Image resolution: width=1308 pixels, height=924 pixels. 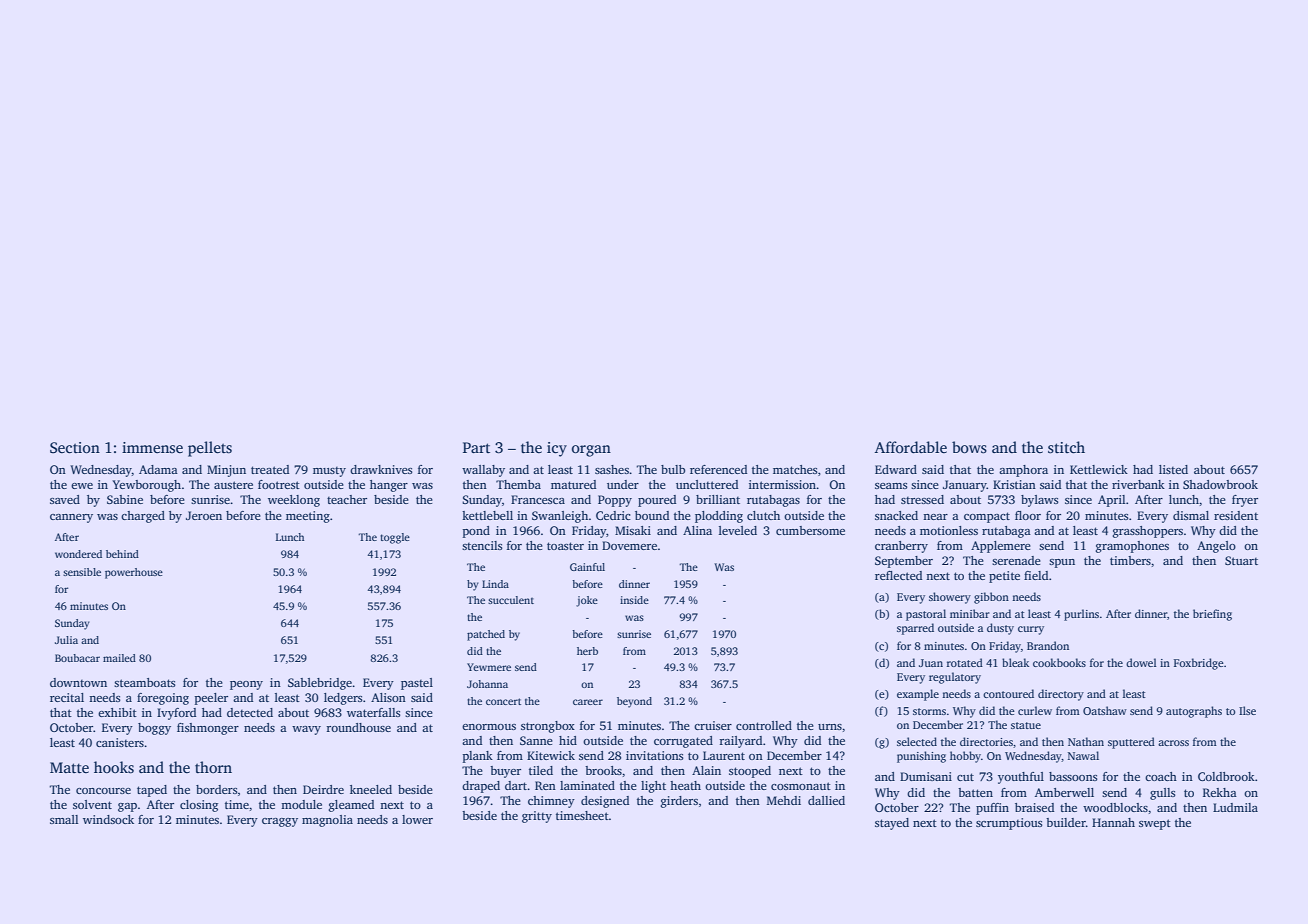 I want to click on pellets, so click(x=210, y=449).
